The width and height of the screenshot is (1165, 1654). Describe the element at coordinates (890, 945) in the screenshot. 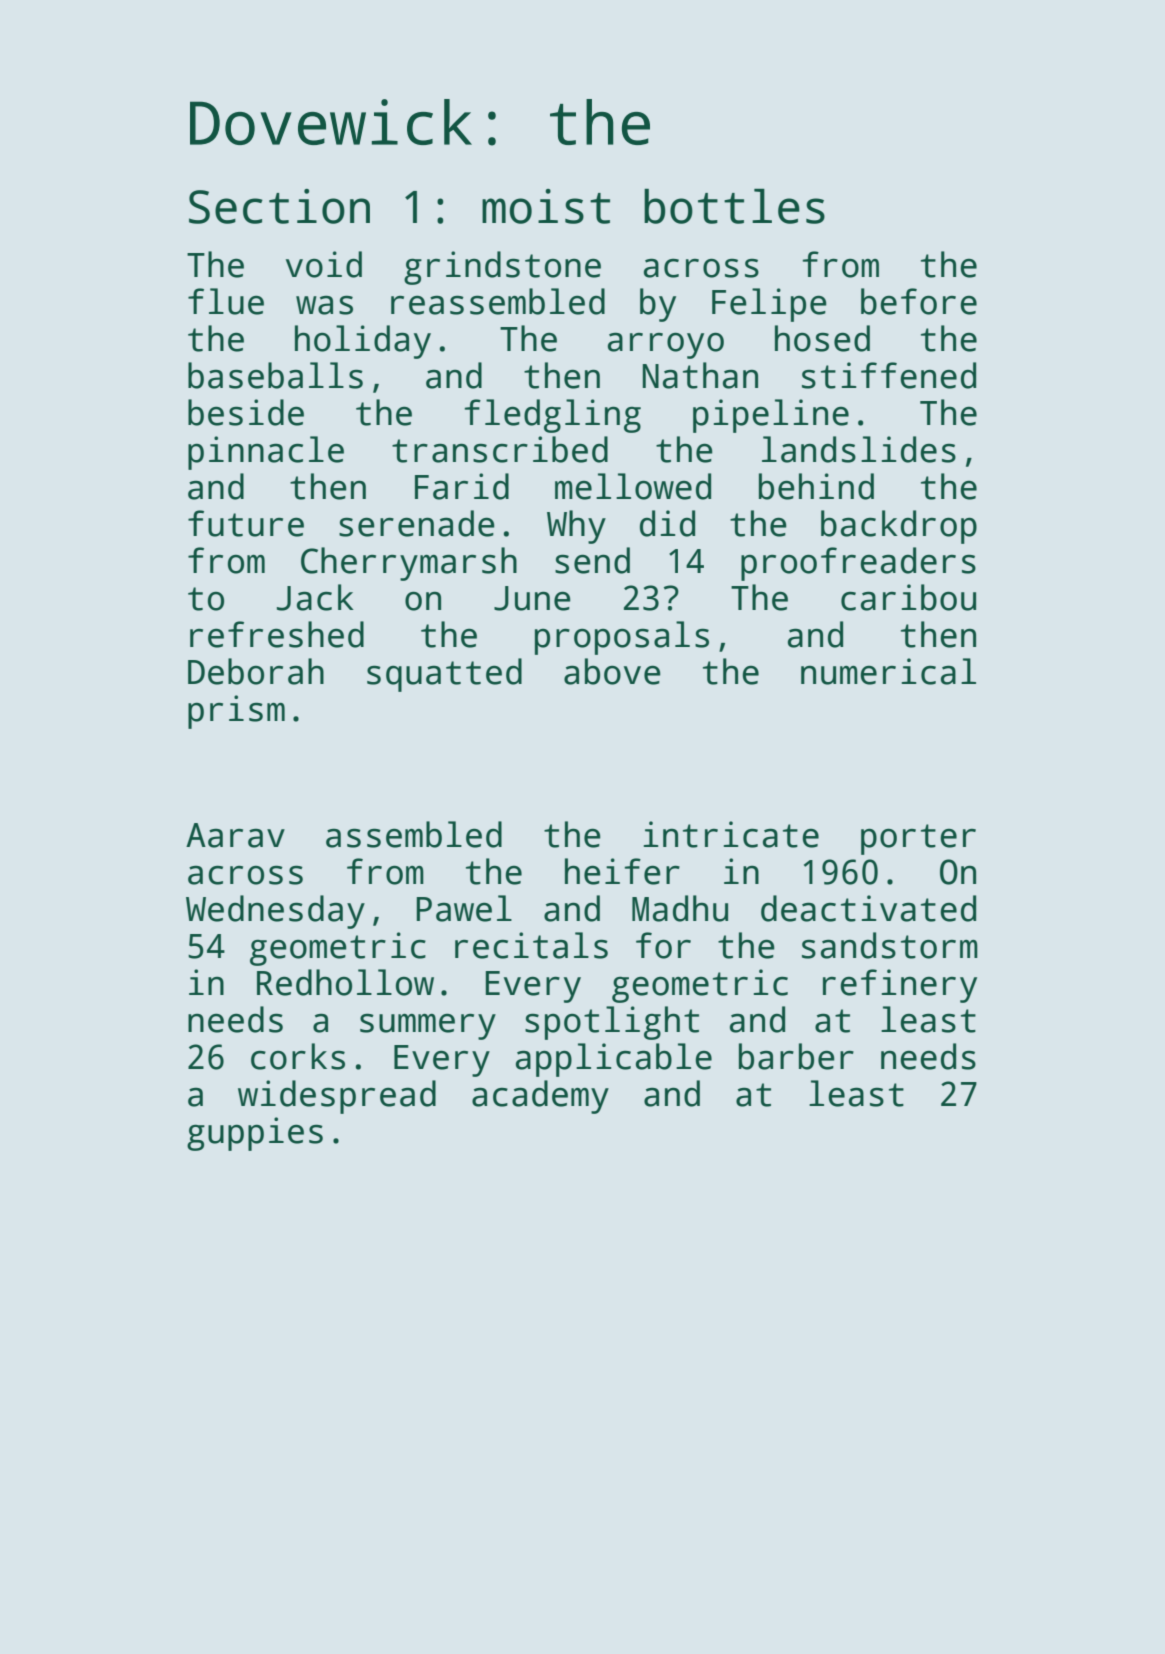

I see `sandstorm` at that location.
